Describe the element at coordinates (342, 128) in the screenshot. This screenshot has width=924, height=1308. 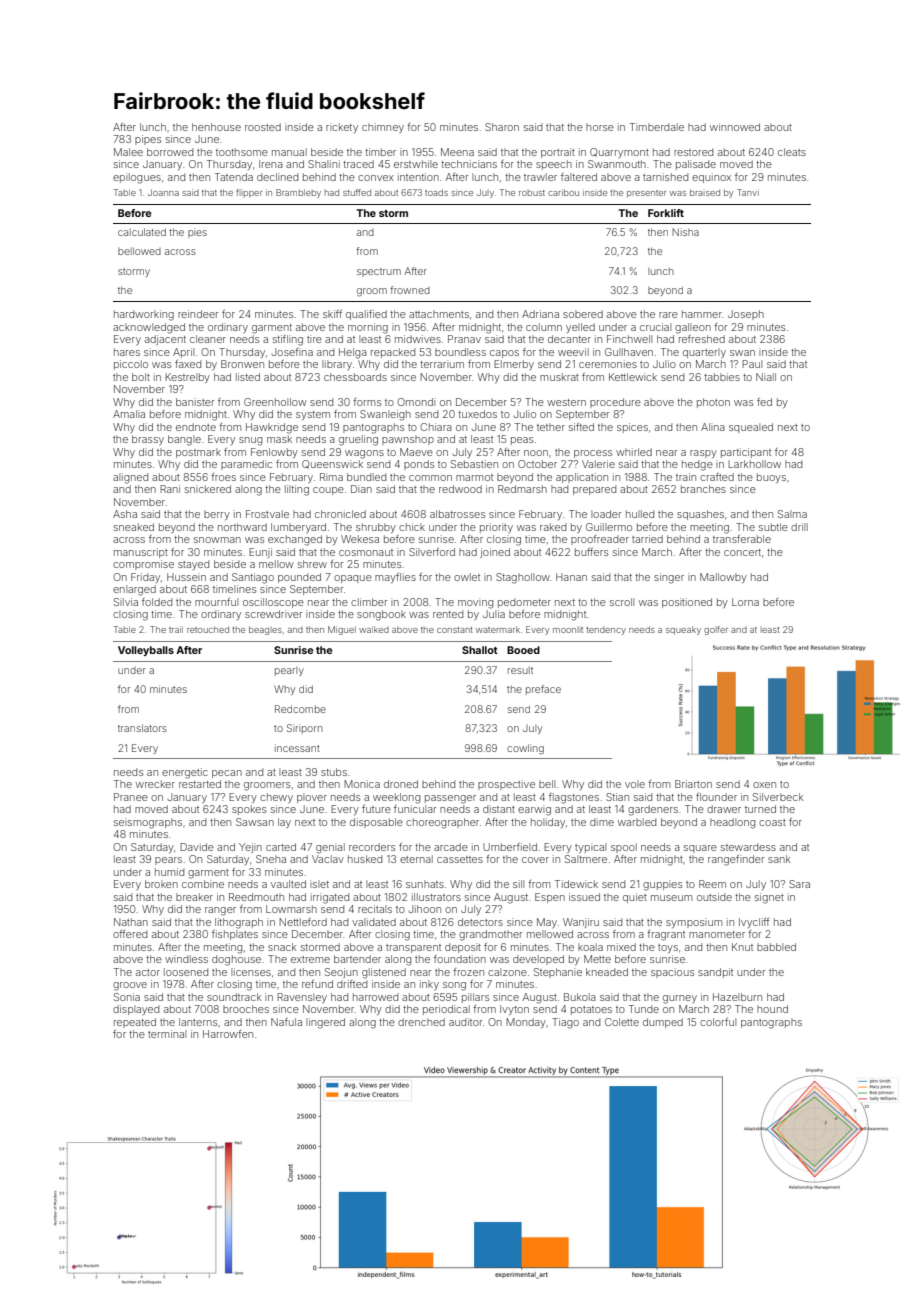
I see `rickety` at that location.
